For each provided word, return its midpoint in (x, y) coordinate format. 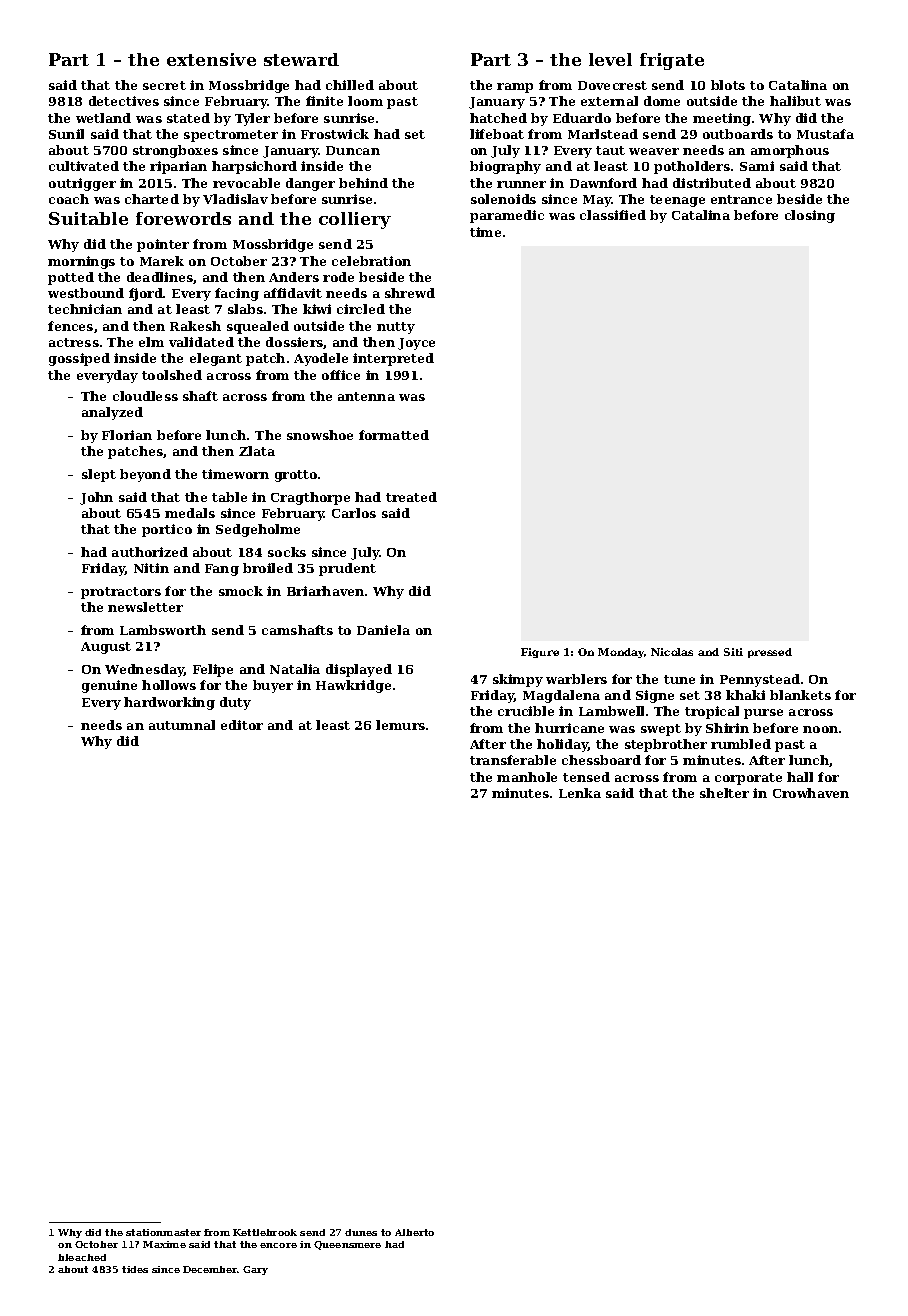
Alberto (414, 1232)
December (210, 1269)
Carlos (354, 513)
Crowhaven (811, 793)
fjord (146, 294)
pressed (770, 653)
